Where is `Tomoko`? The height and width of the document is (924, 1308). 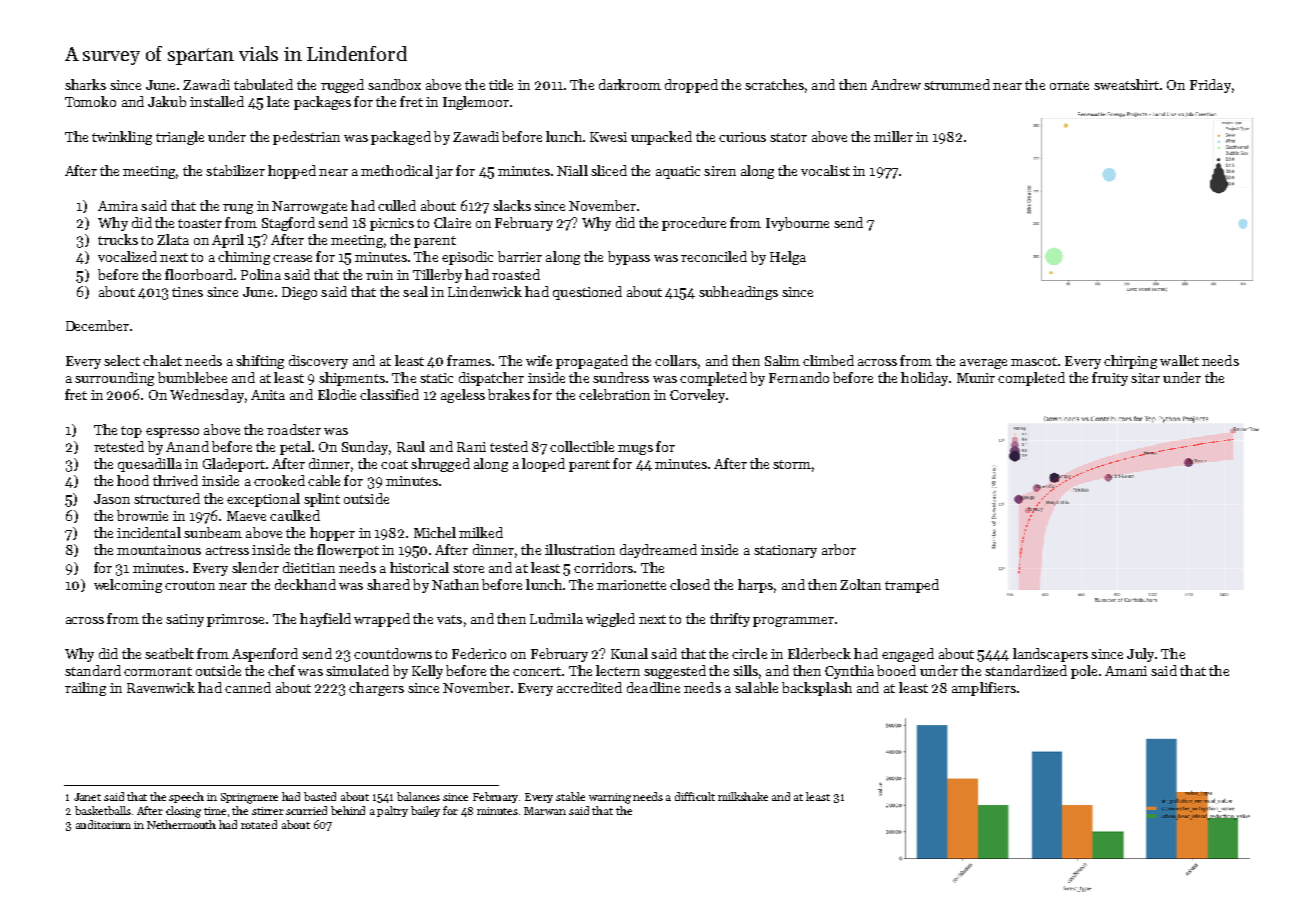
Tomoko is located at coordinates (90, 101).
